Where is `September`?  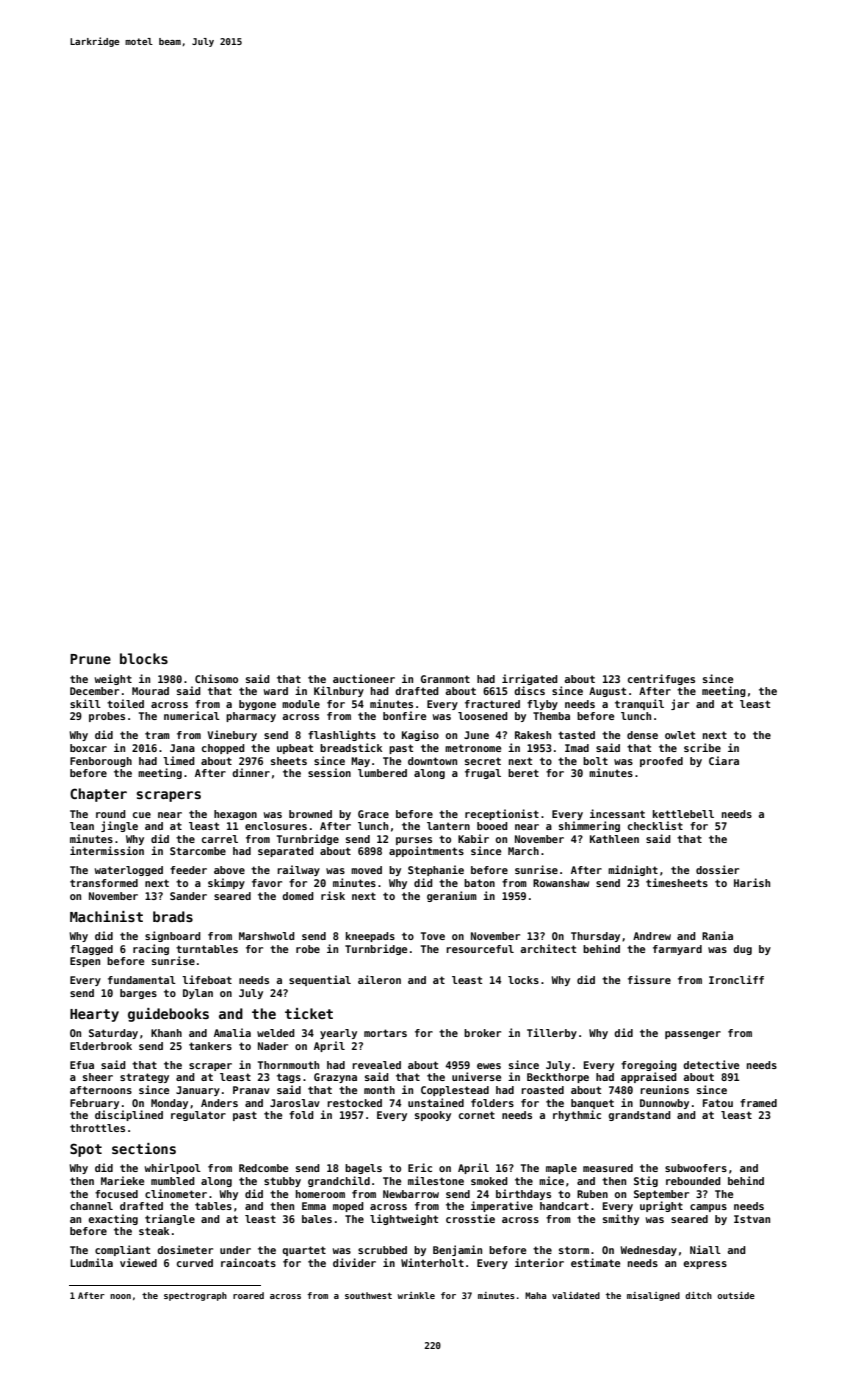
September is located at coordinates (661, 1195).
